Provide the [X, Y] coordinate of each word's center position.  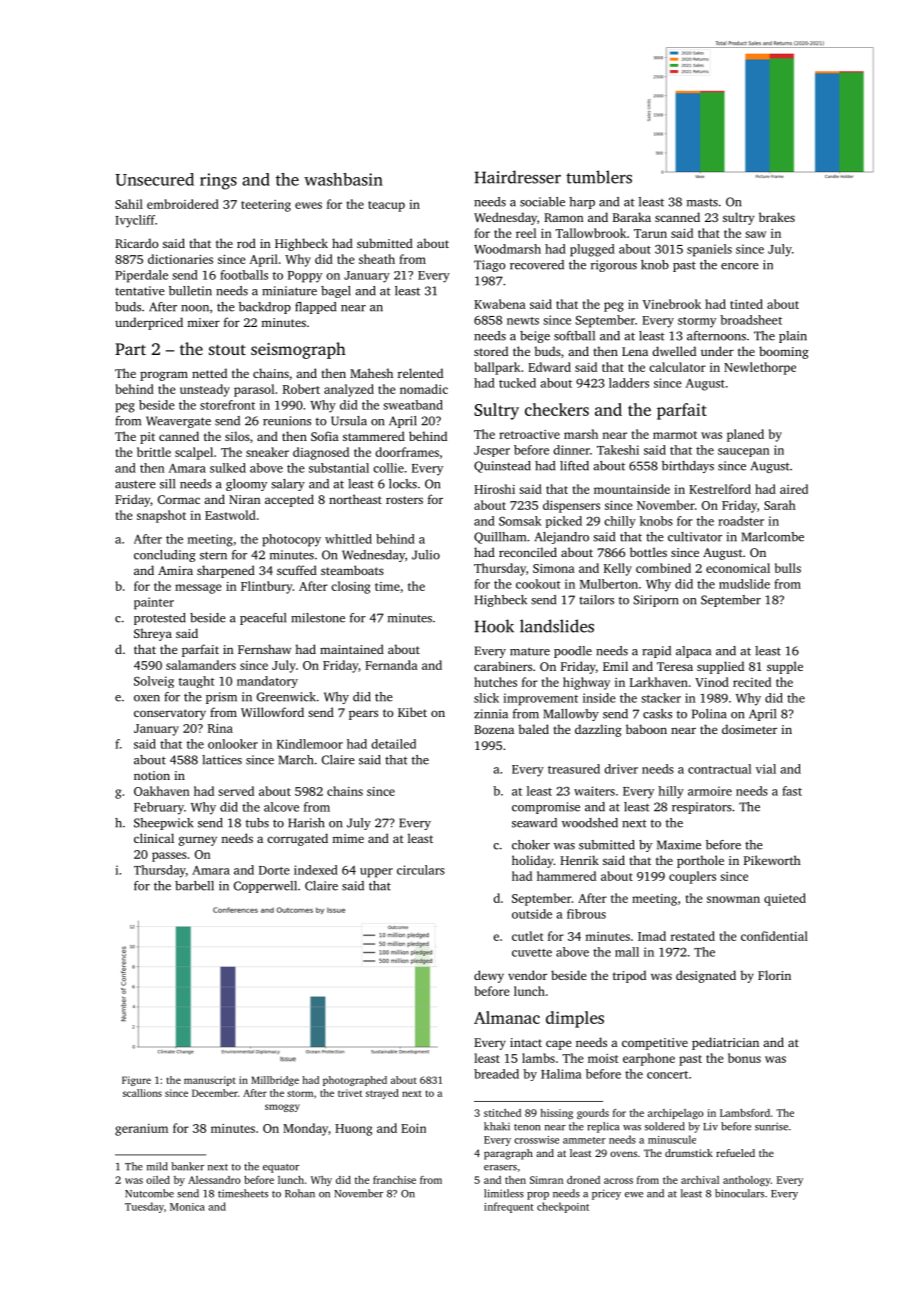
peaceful [263, 619]
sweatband [413, 405]
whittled [348, 539]
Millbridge [275, 1081]
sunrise [771, 1126]
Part [130, 349]
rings [218, 181]
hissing [556, 1114]
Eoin [413, 1128]
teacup [386, 206]
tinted [746, 304]
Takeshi [618, 450]
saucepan [744, 452]
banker [187, 1166]
